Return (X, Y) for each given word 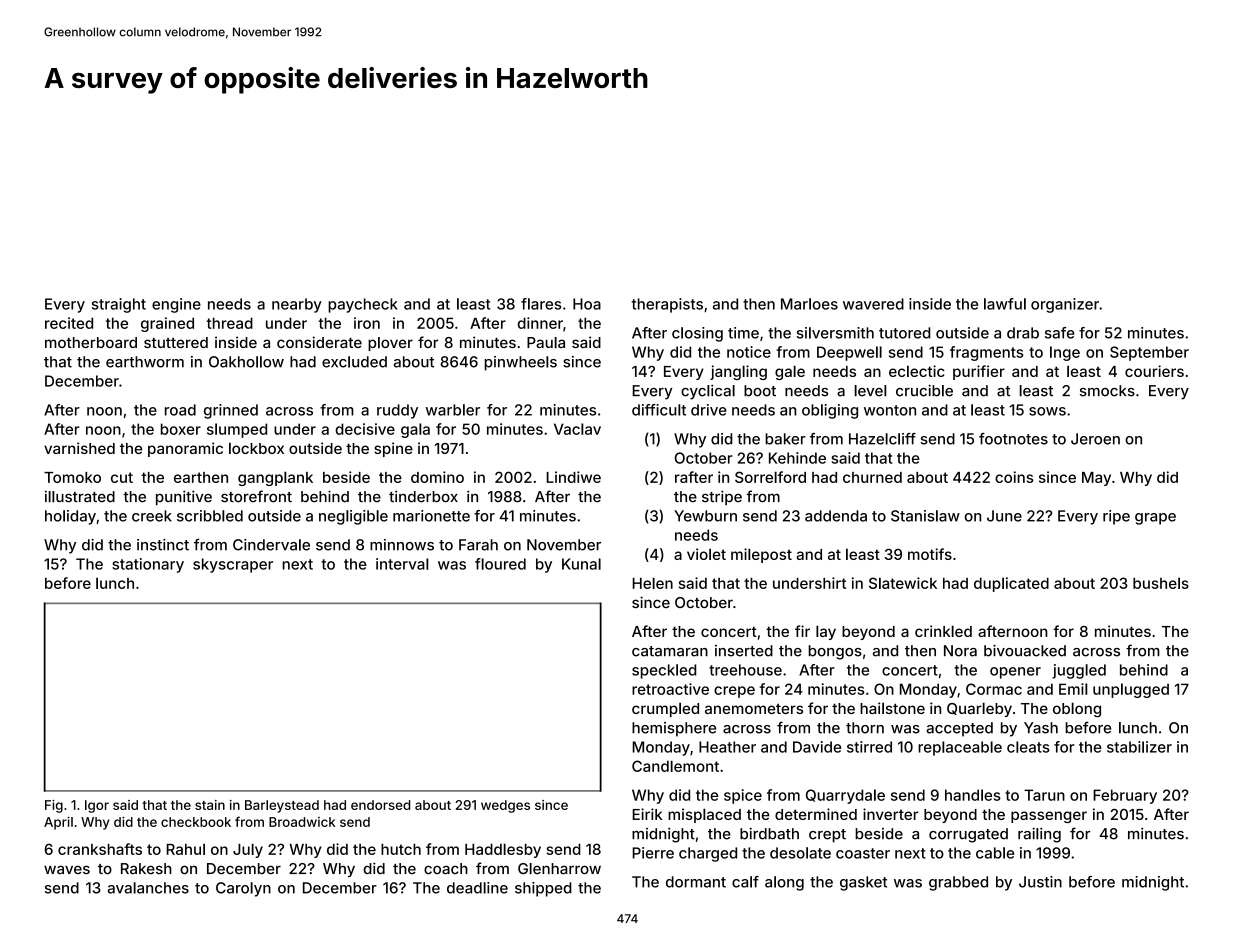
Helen (652, 583)
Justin (1040, 882)
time (743, 333)
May (1096, 479)
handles (973, 795)
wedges (505, 806)
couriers (1154, 371)
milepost (761, 555)
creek (152, 516)
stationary (148, 565)
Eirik (647, 814)
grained (167, 324)
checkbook (196, 822)
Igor (97, 806)
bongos (835, 652)
